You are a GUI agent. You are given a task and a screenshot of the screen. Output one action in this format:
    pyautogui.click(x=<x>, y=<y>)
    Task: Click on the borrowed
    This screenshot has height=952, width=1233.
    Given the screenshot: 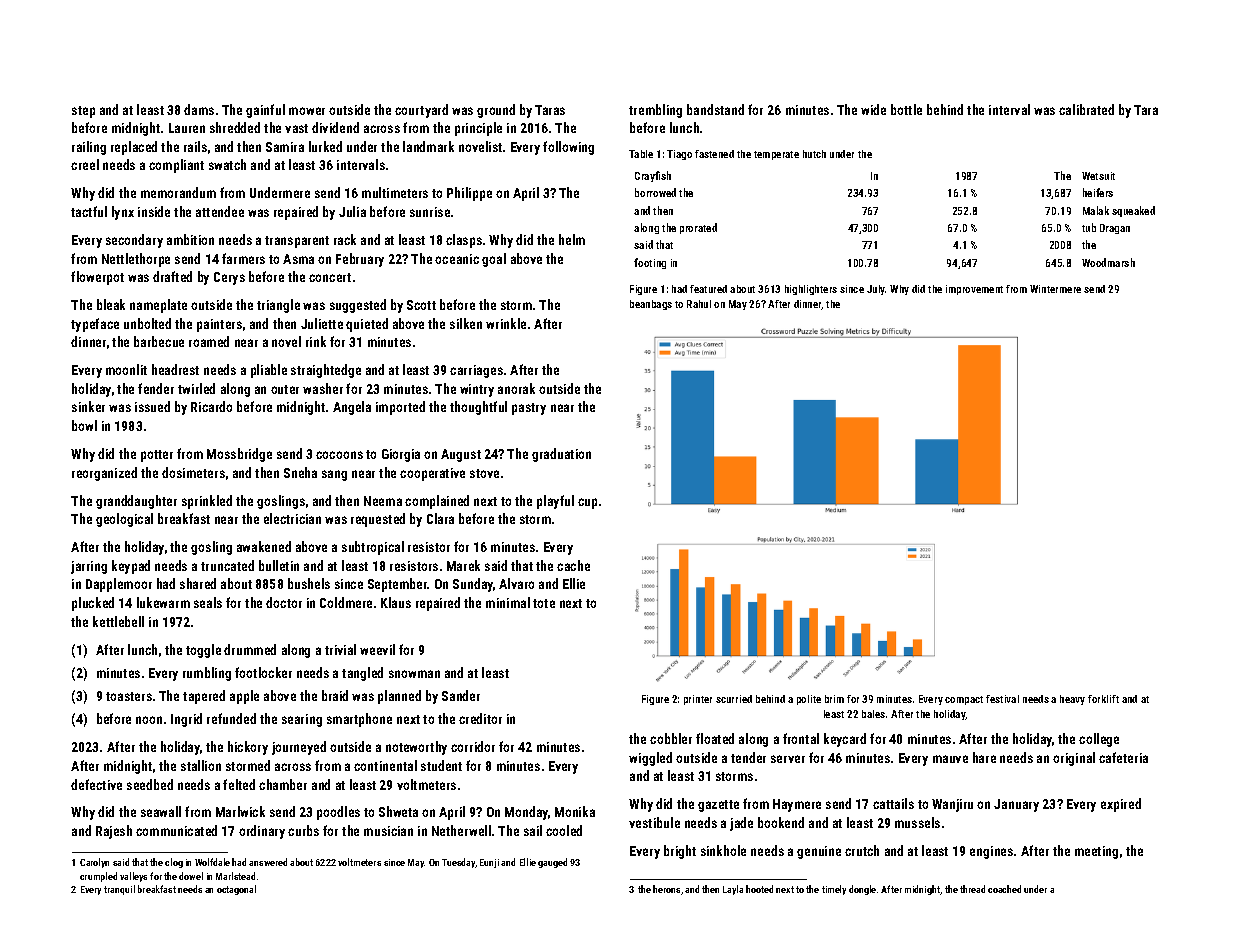 What is the action you would take?
    pyautogui.click(x=655, y=192)
